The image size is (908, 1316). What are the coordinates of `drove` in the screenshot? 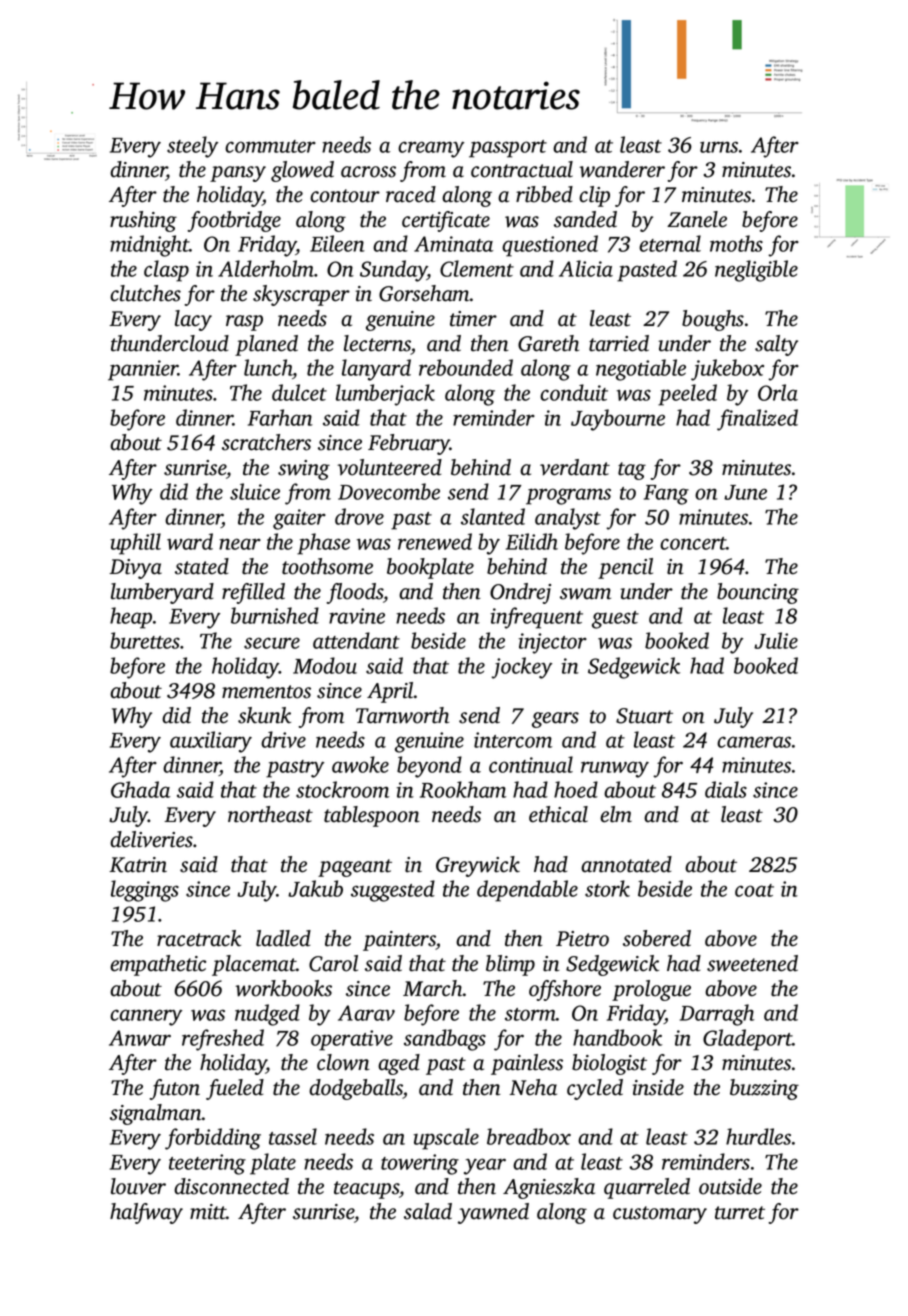 It's located at (359, 516).
